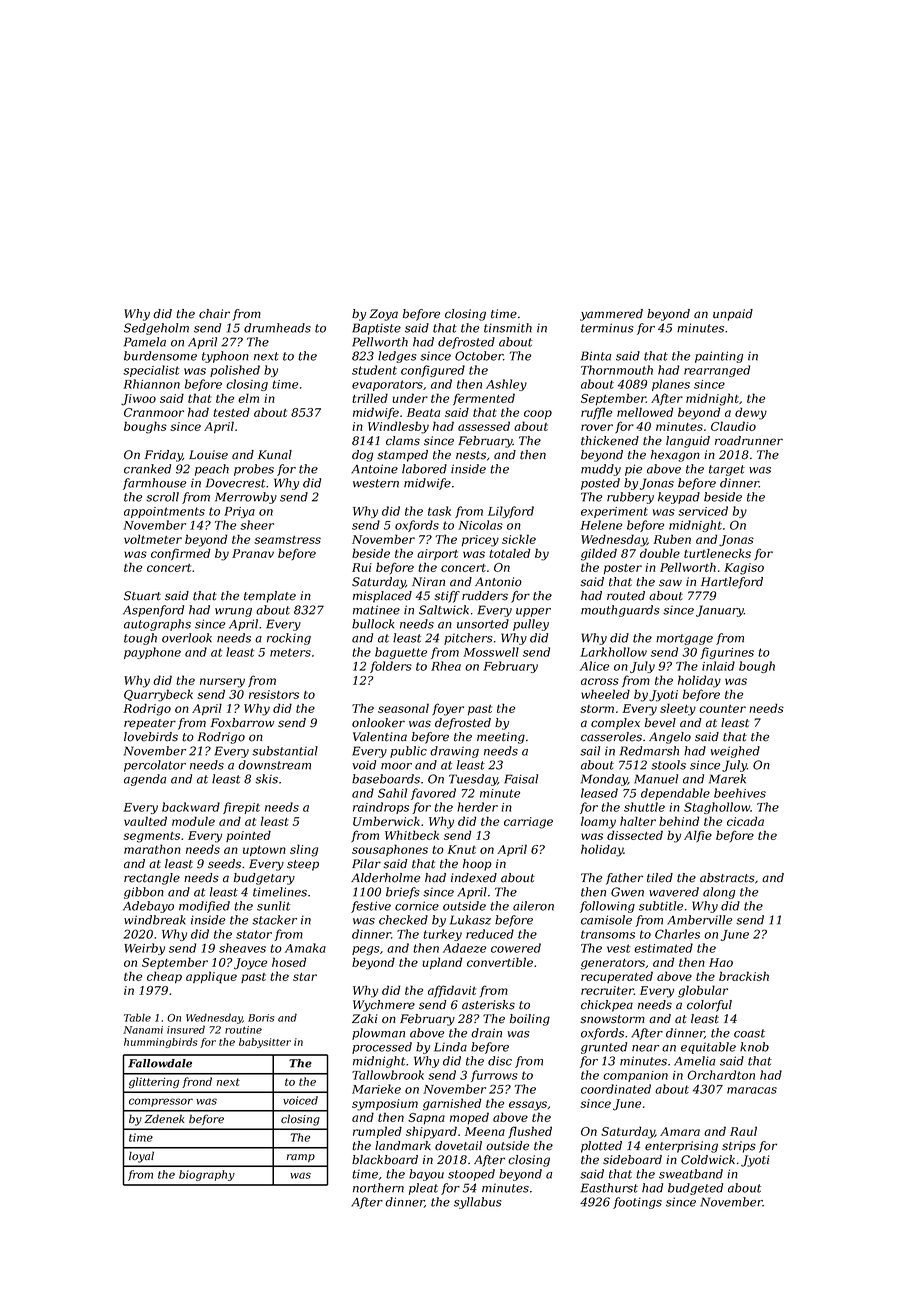  What do you see at coordinates (383, 315) in the page?
I see `Zoya` at bounding box center [383, 315].
